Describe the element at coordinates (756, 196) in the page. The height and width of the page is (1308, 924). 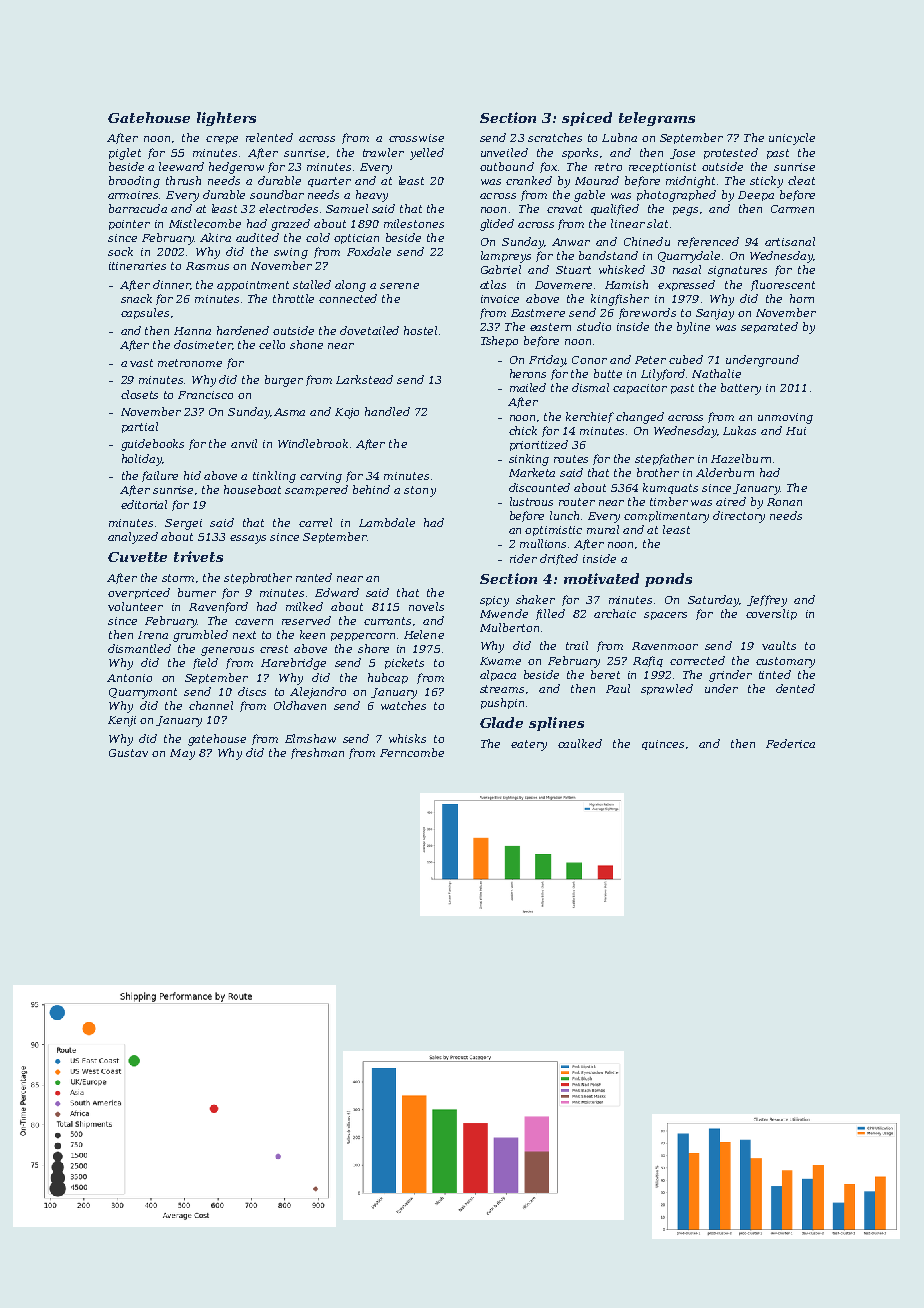
I see `Deepa` at that location.
